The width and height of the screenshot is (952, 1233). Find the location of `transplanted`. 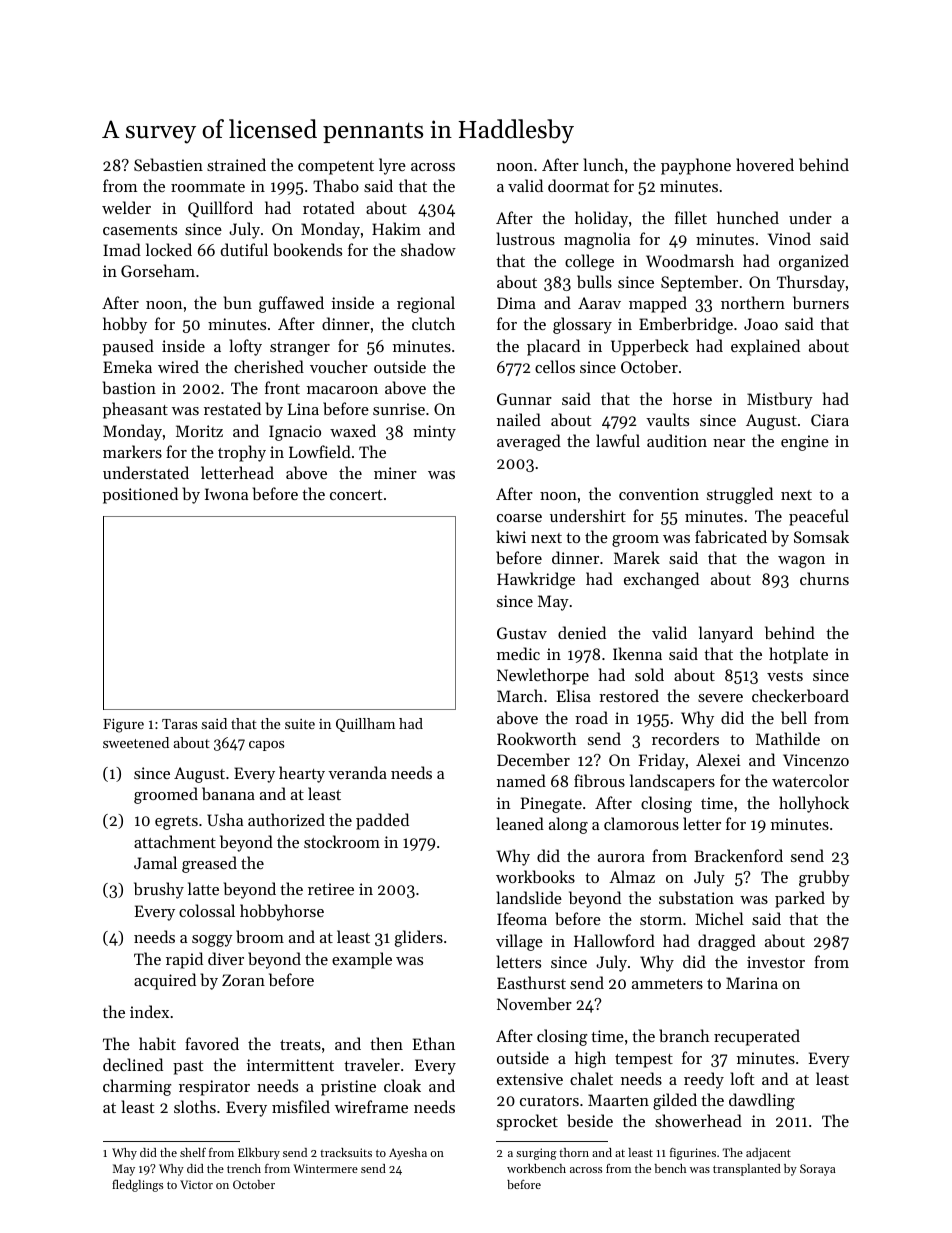

transplanted is located at coordinates (747, 1170).
